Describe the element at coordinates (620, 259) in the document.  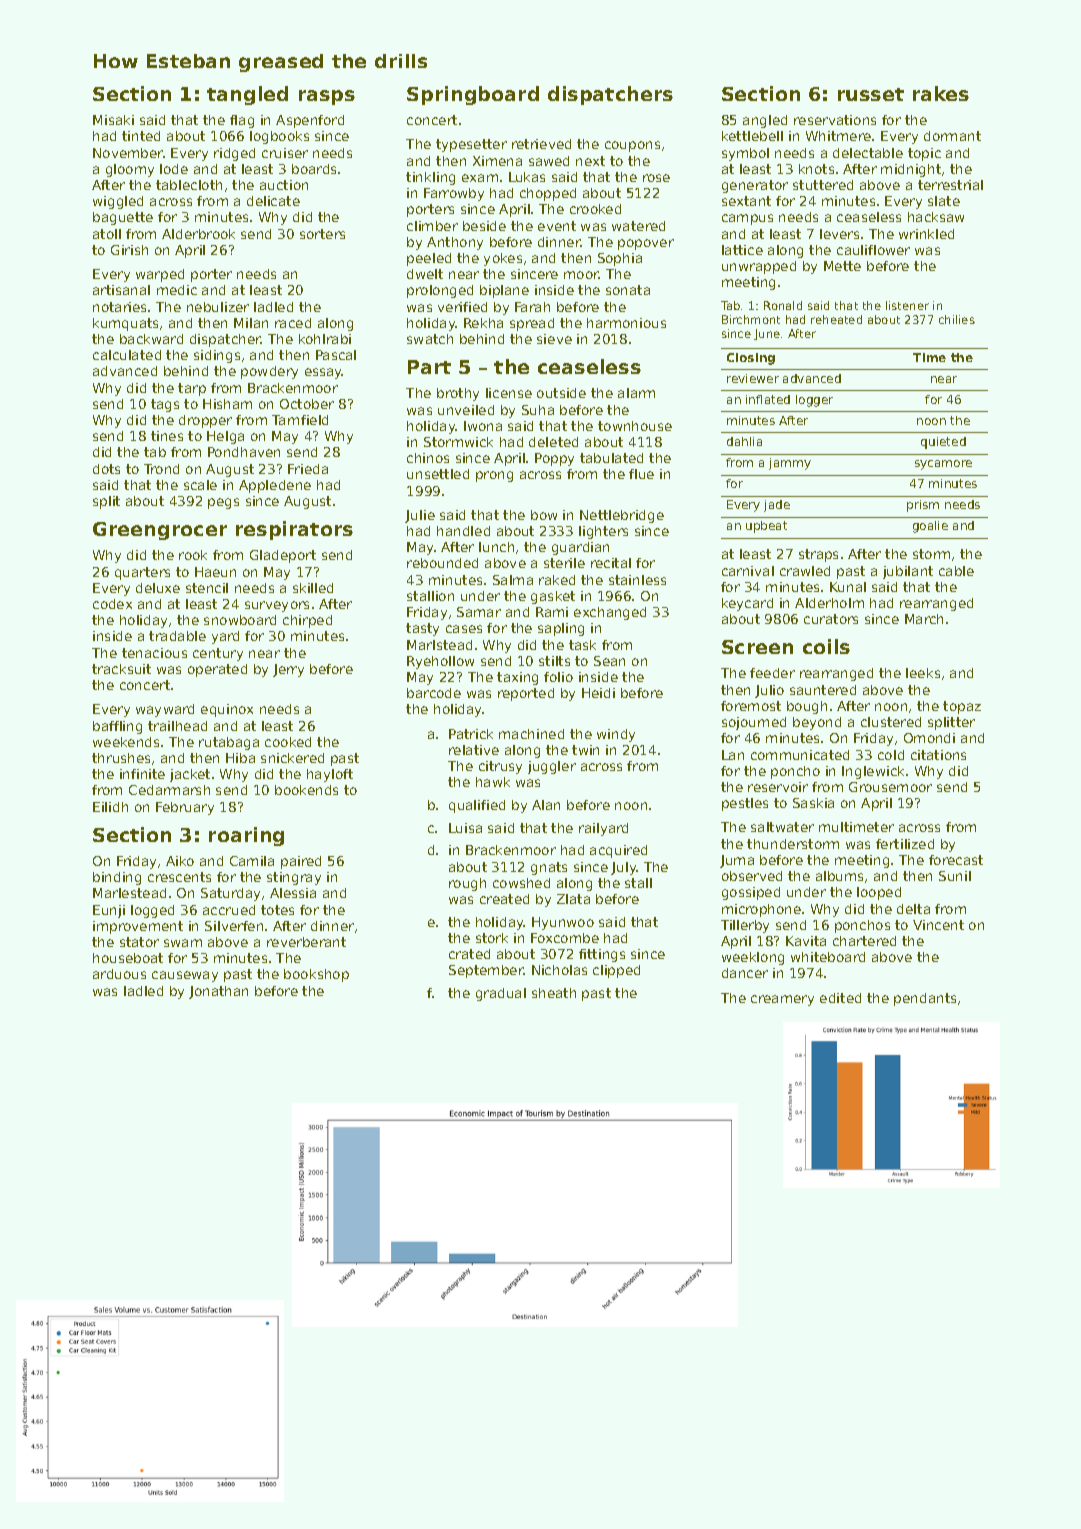
I see `Sophia` at that location.
